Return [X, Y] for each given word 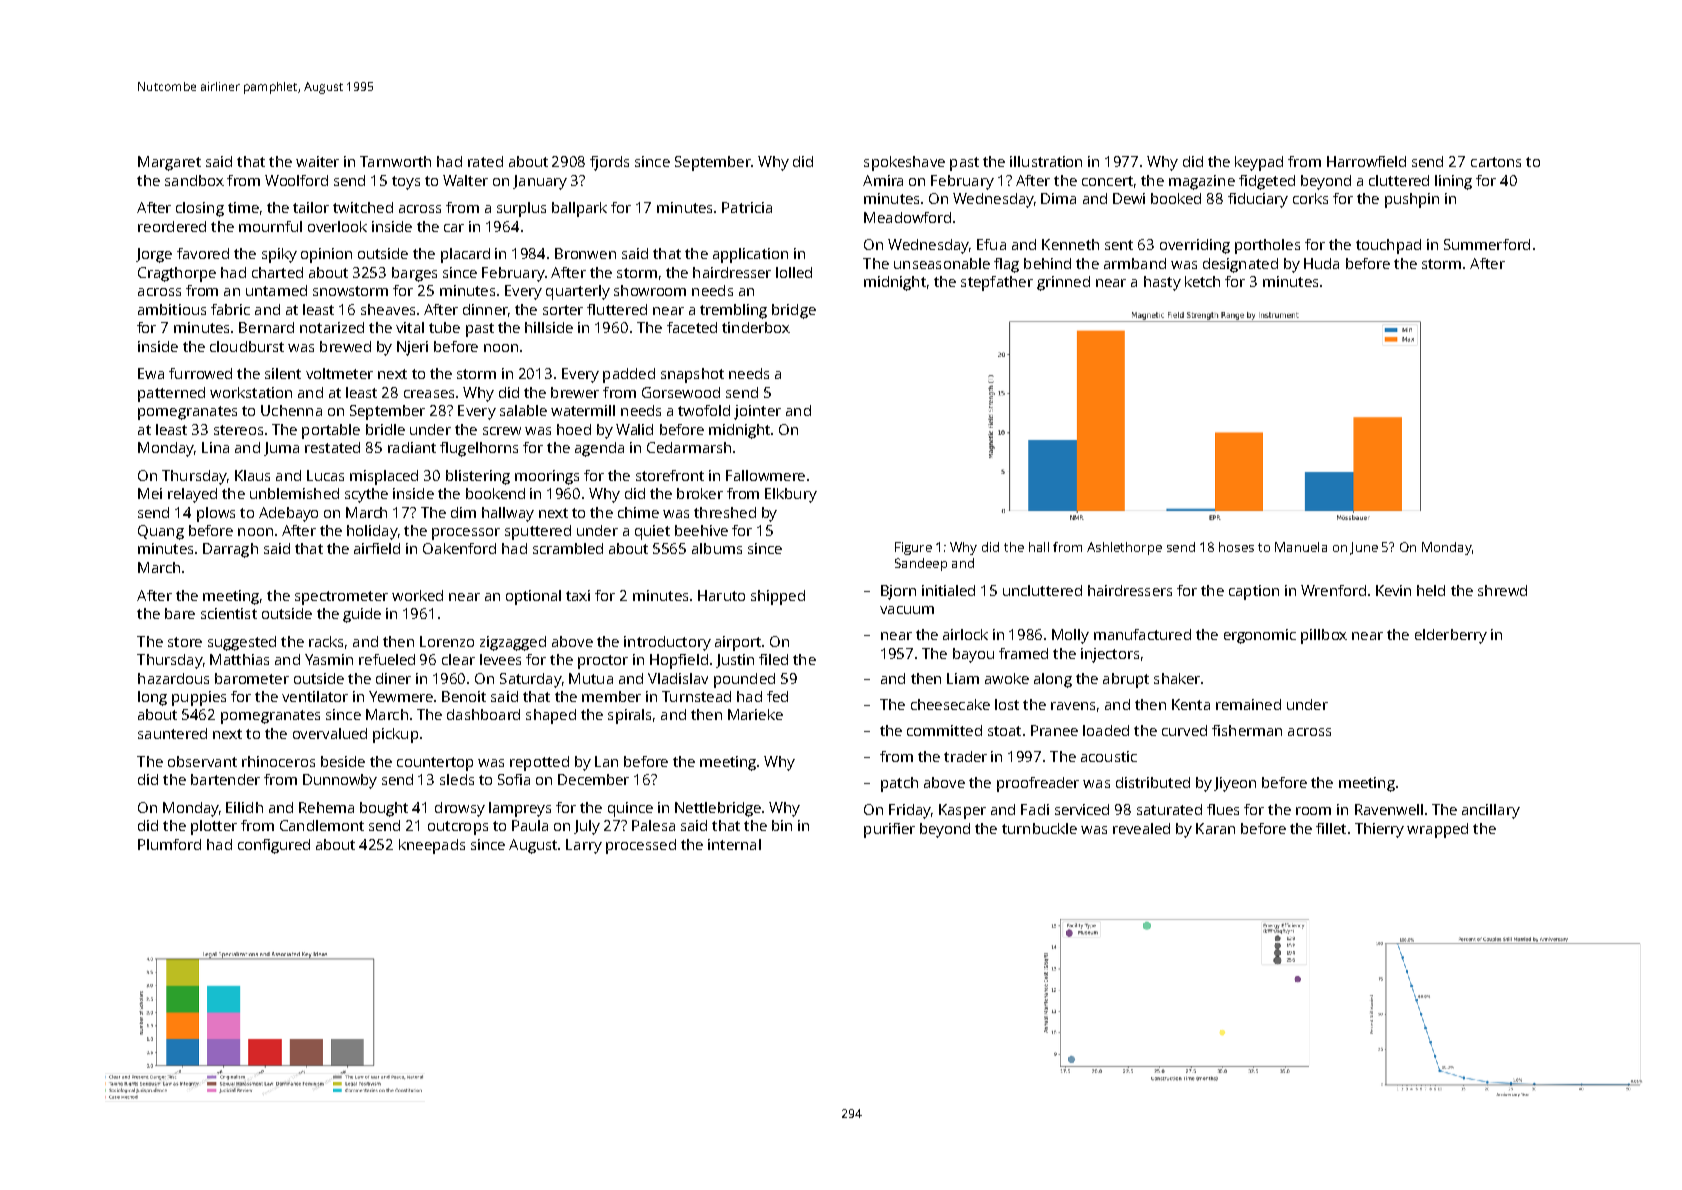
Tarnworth [395, 161]
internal [734, 844]
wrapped [1437, 830]
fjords [609, 163]
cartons [1496, 162]
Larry [584, 846]
